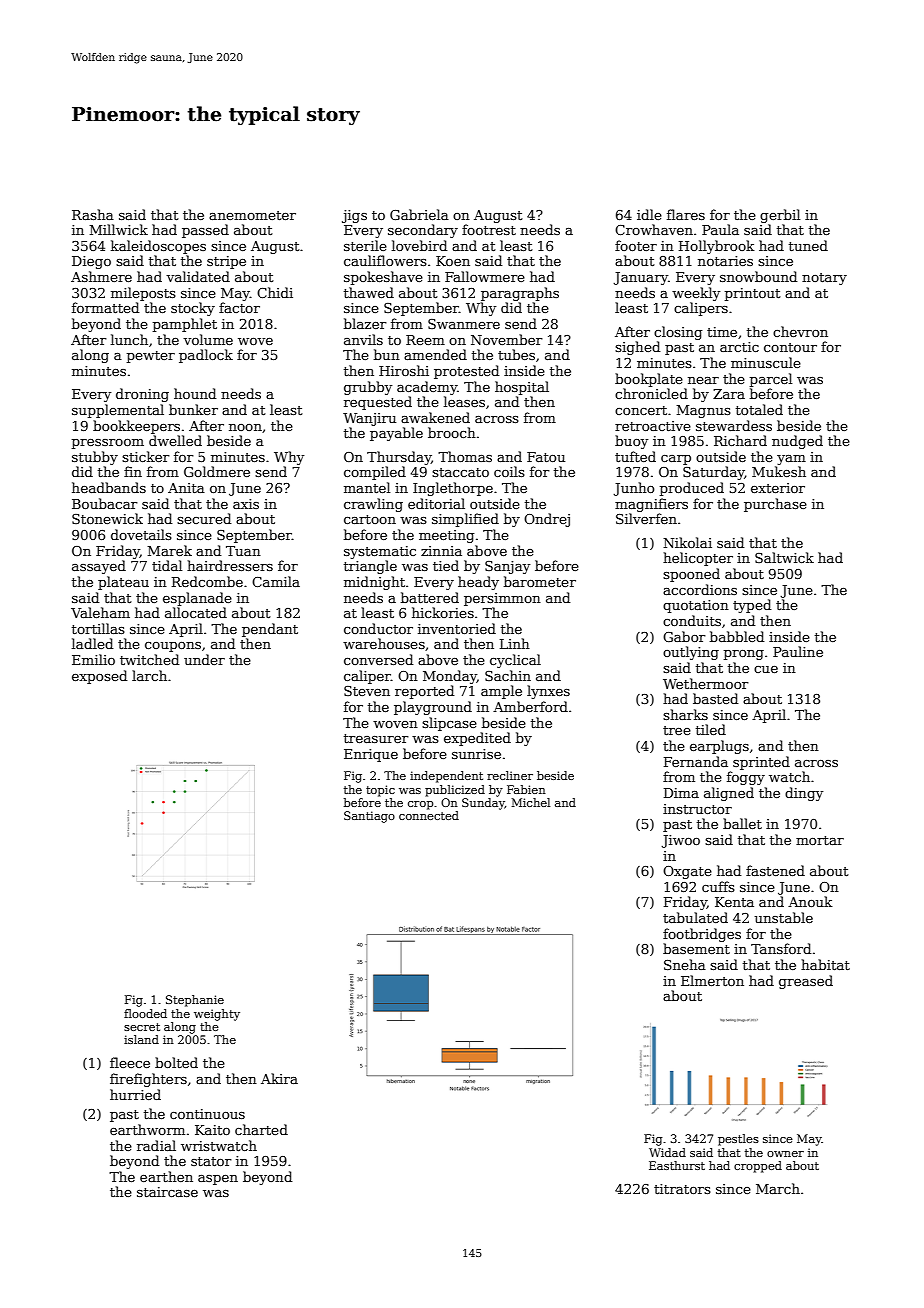  What do you see at coordinates (91, 262) in the screenshot?
I see `Diego` at bounding box center [91, 262].
